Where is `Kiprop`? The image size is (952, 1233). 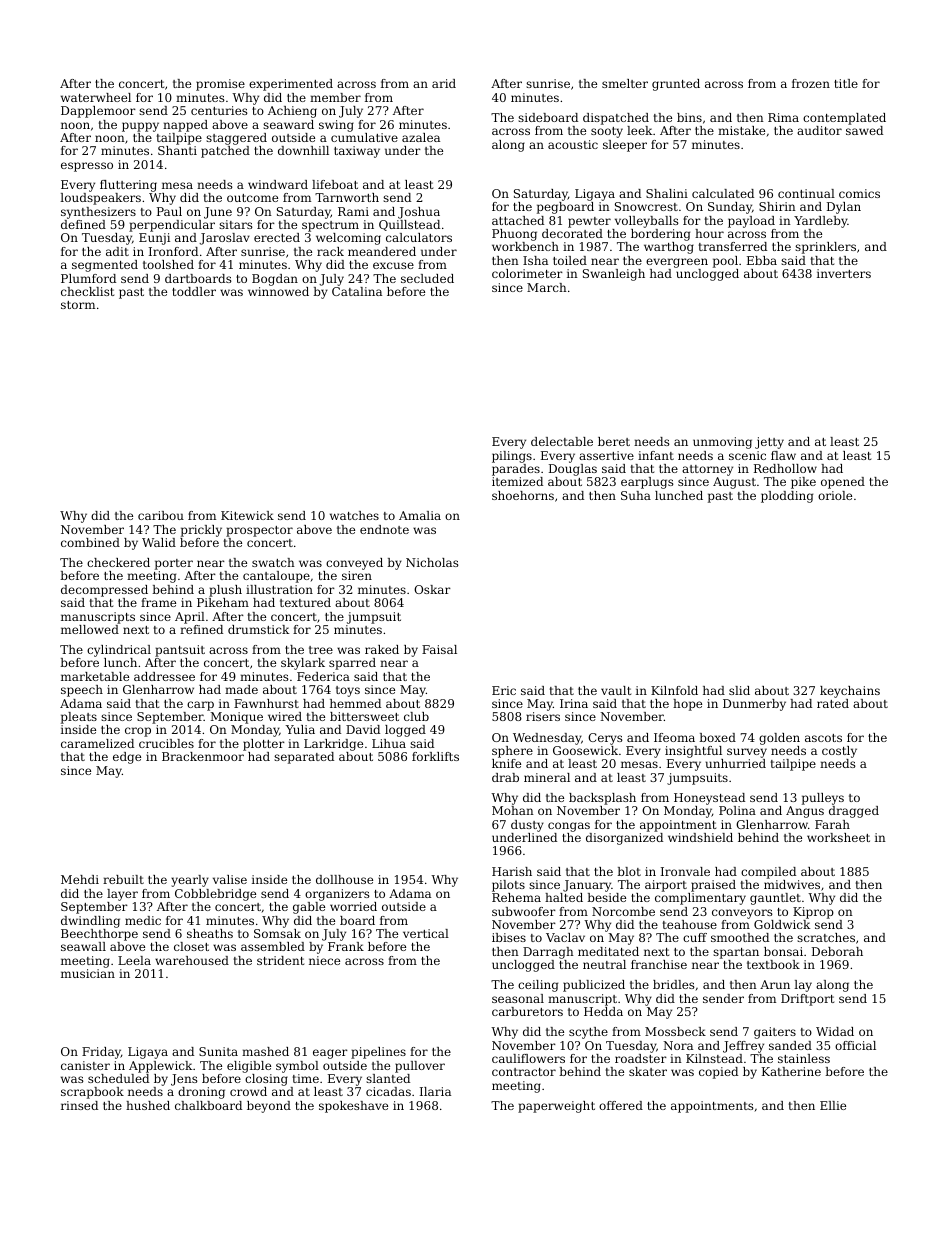
Kiprop is located at coordinates (813, 913).
